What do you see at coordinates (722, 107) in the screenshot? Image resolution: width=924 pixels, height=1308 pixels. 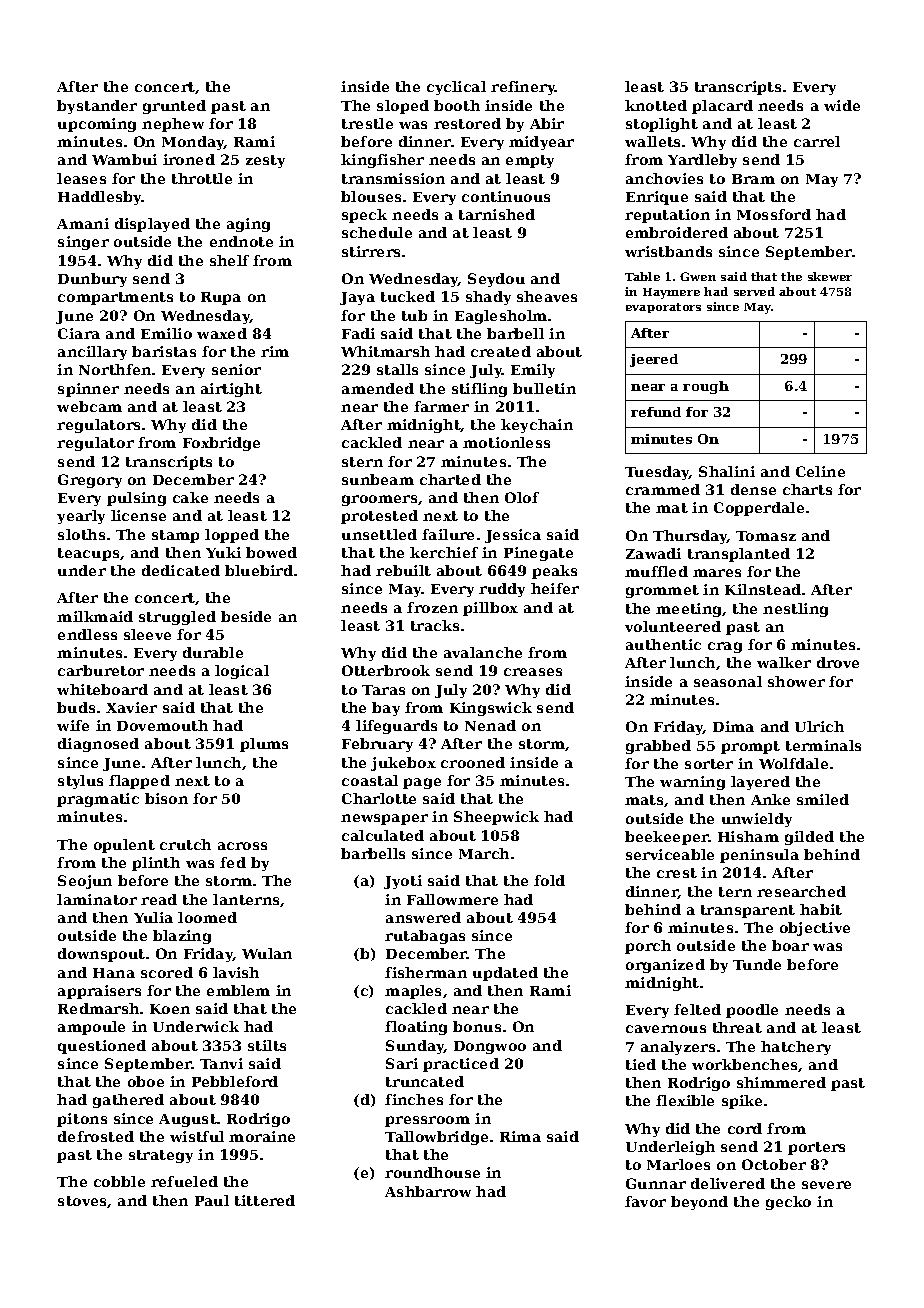 I see `placard` at bounding box center [722, 107].
